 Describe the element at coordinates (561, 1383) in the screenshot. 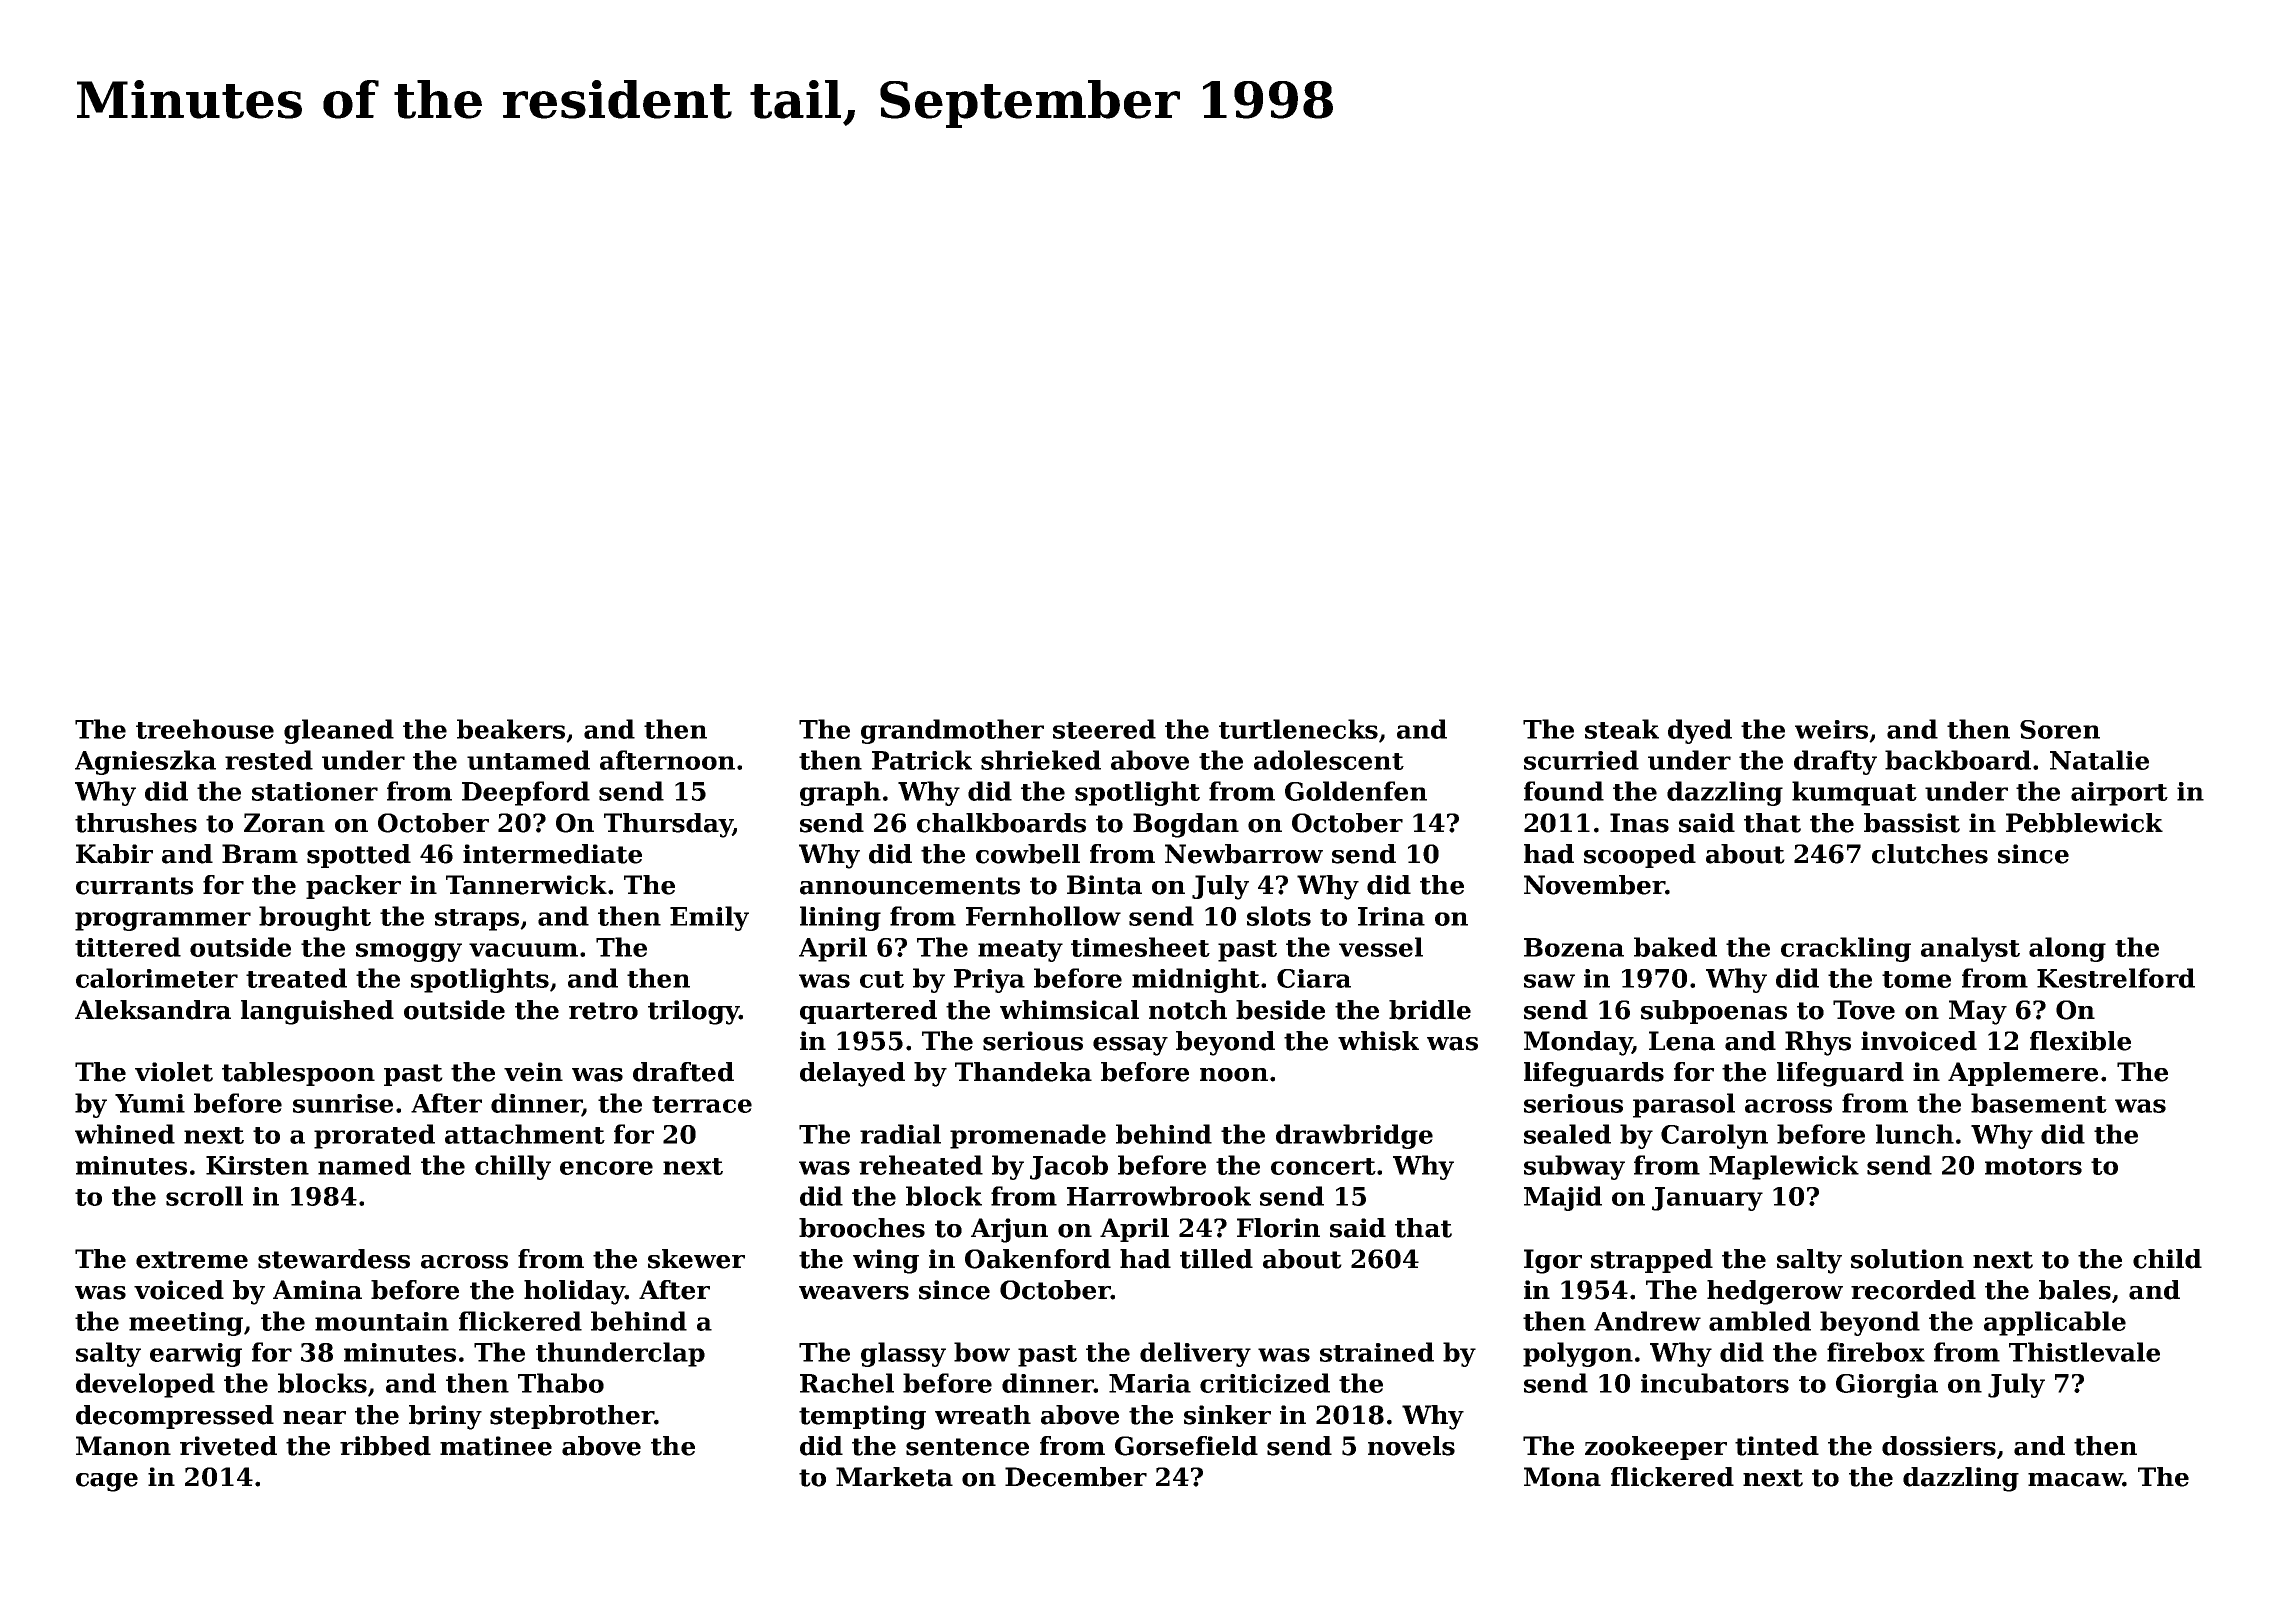

I see `Thabo` at that location.
